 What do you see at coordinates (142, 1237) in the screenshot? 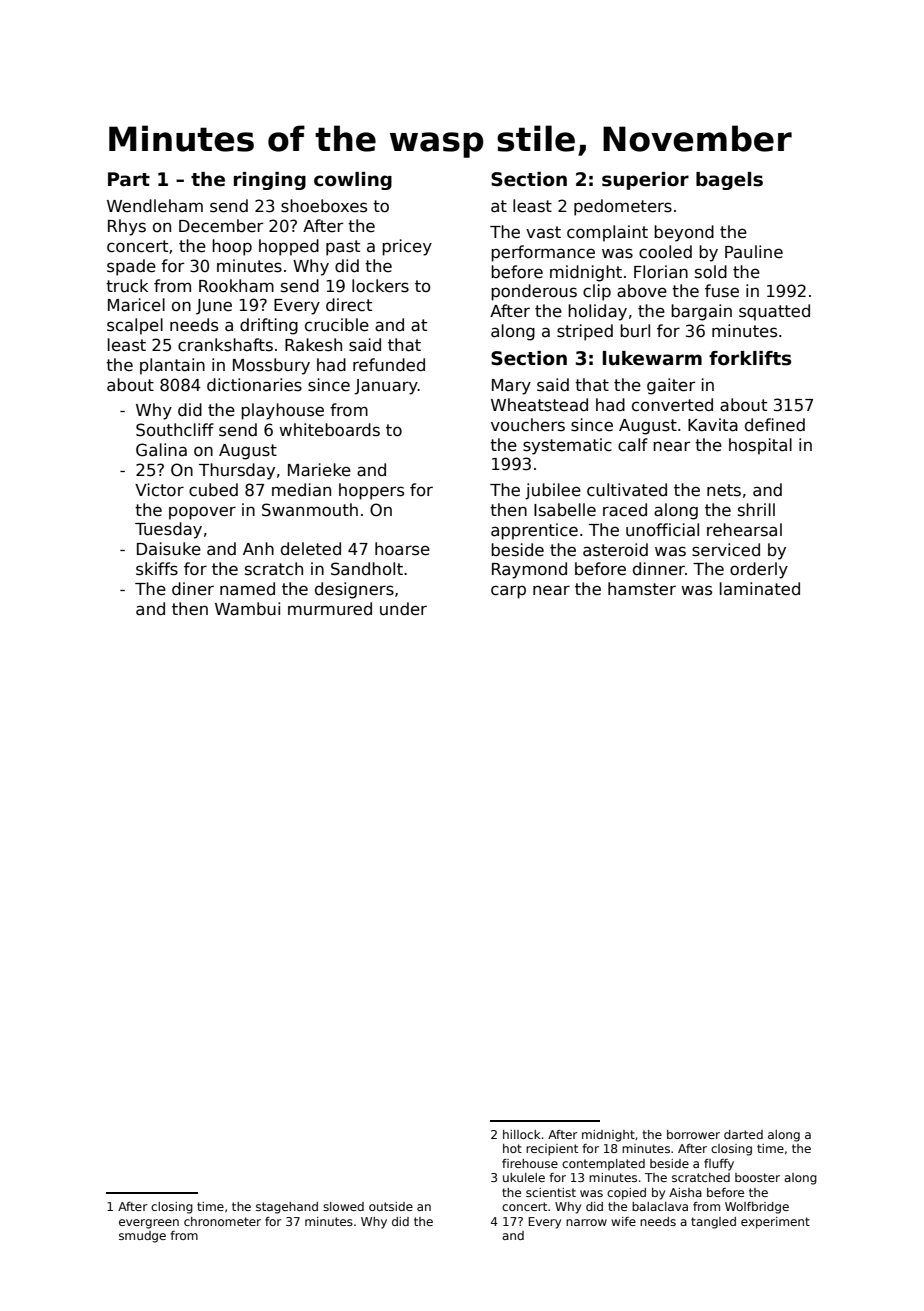
I see `smudge` at bounding box center [142, 1237].
